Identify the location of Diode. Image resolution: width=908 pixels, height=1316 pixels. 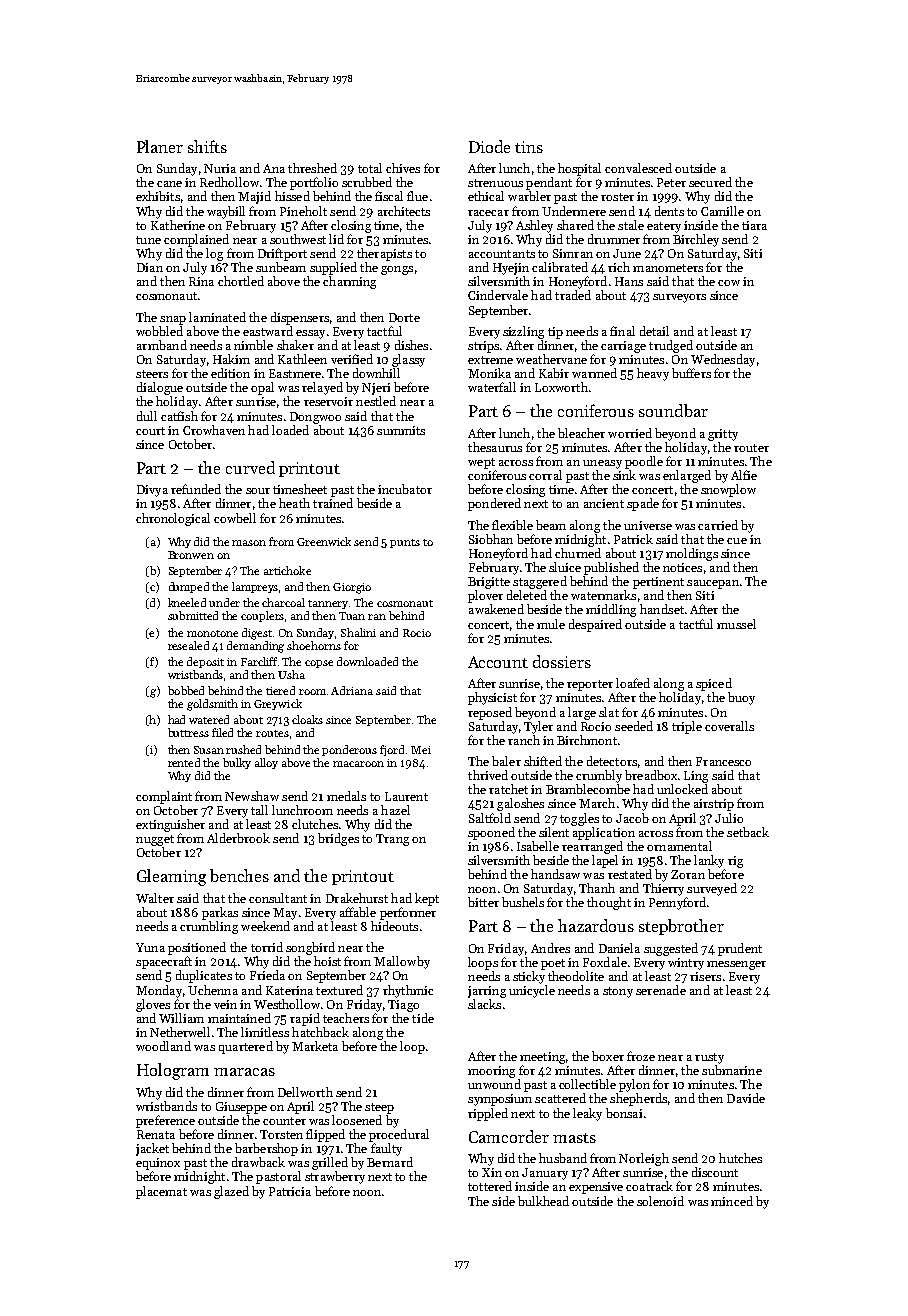
(489, 146).
